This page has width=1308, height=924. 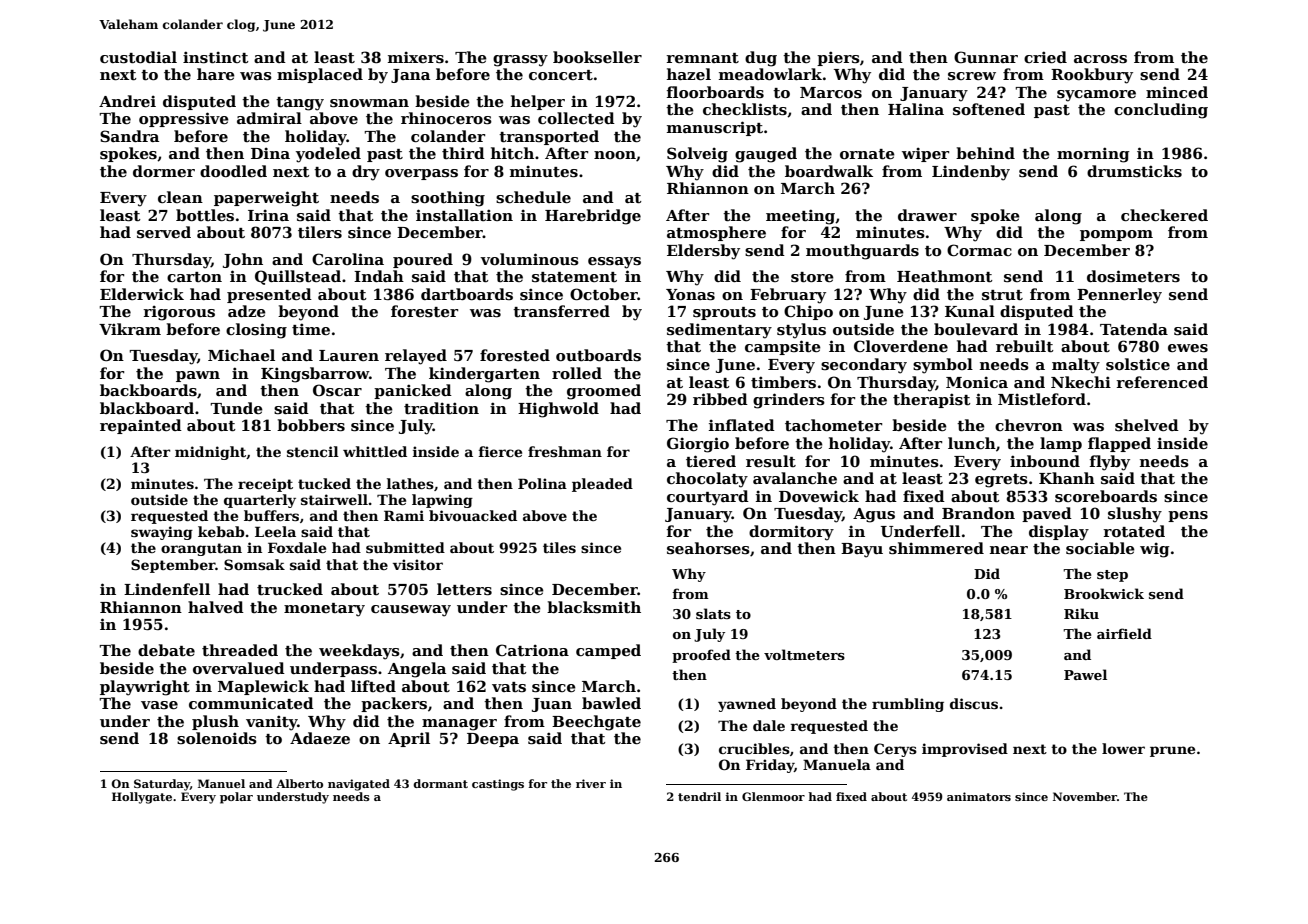 I want to click on bookseller, so click(x=597, y=57).
